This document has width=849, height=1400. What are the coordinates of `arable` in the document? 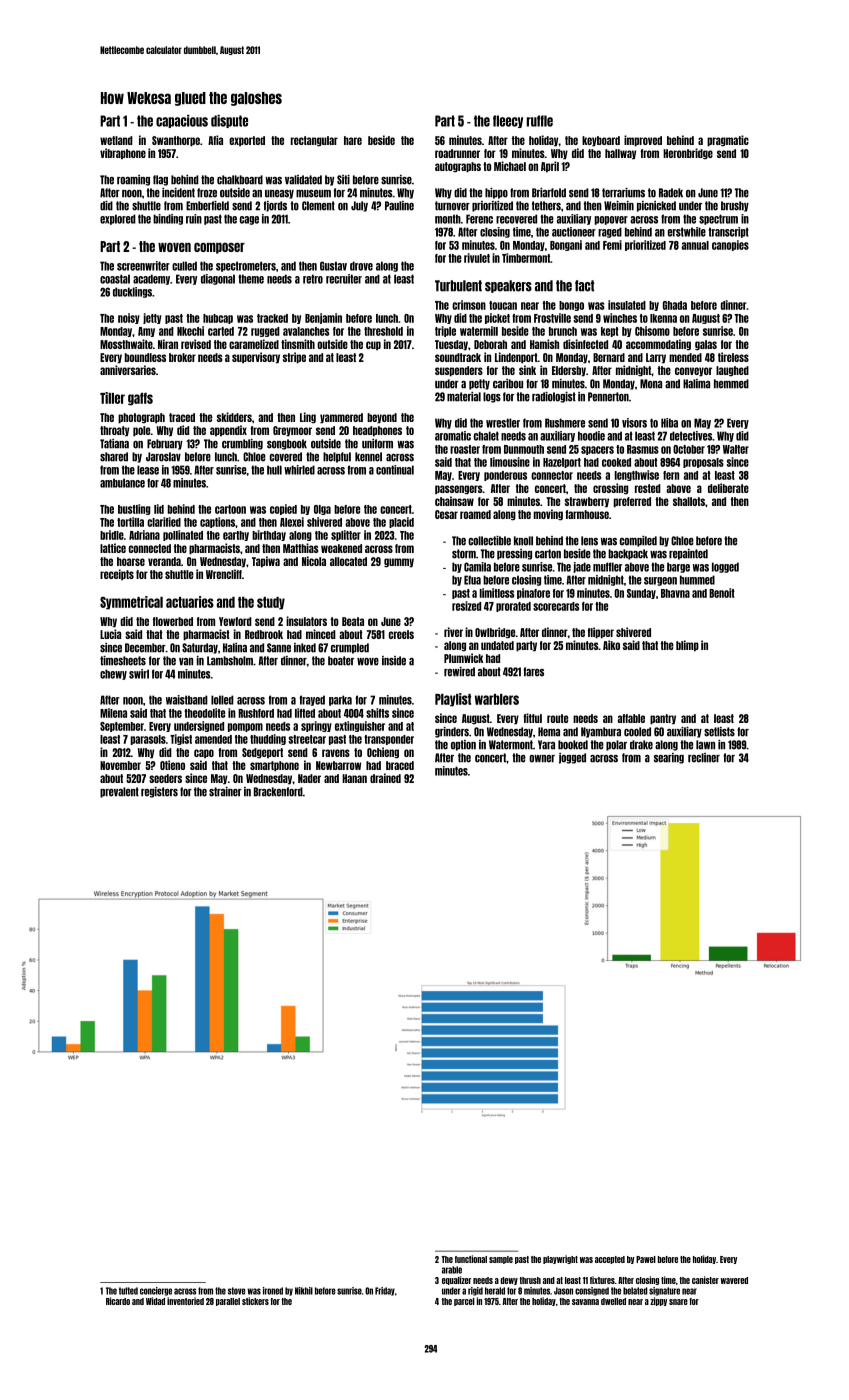 It's located at (452, 1270).
